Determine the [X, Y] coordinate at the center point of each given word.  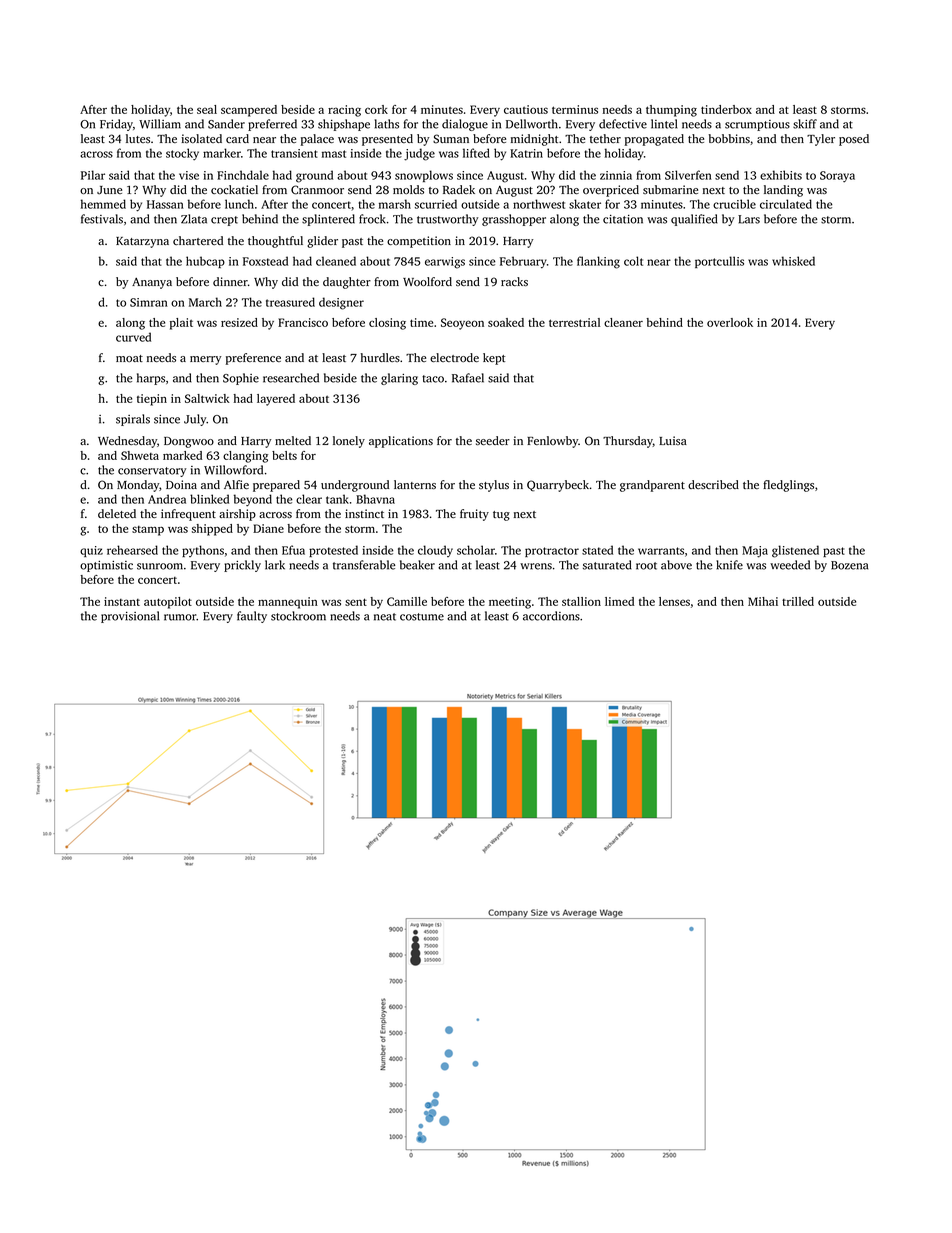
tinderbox [726, 109]
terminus [575, 109]
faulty [252, 617]
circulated [786, 204]
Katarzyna [142, 242]
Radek [459, 190]
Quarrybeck [558, 486]
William [160, 124]
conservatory [152, 472]
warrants [661, 551]
